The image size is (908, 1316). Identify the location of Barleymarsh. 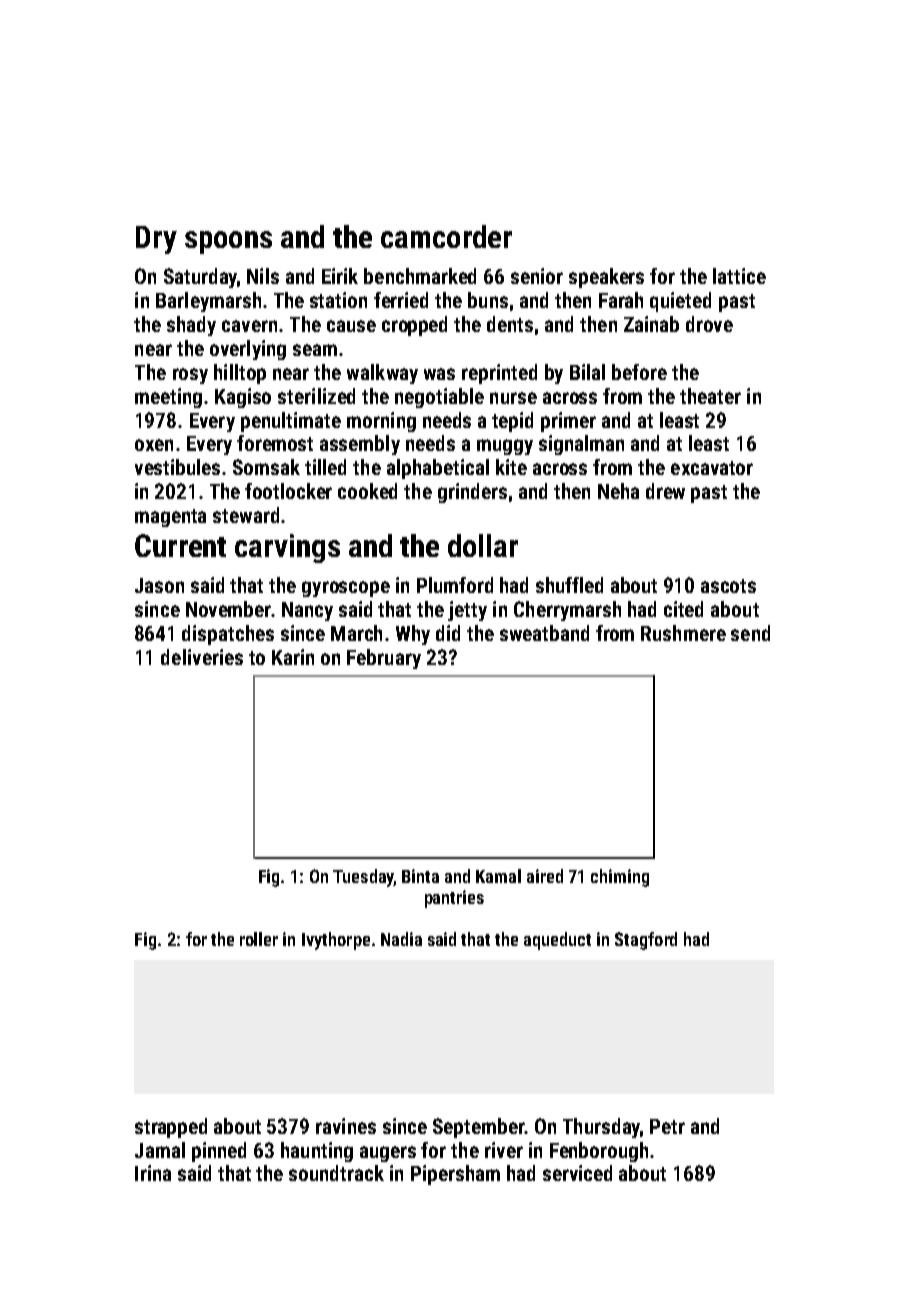
(208, 302).
